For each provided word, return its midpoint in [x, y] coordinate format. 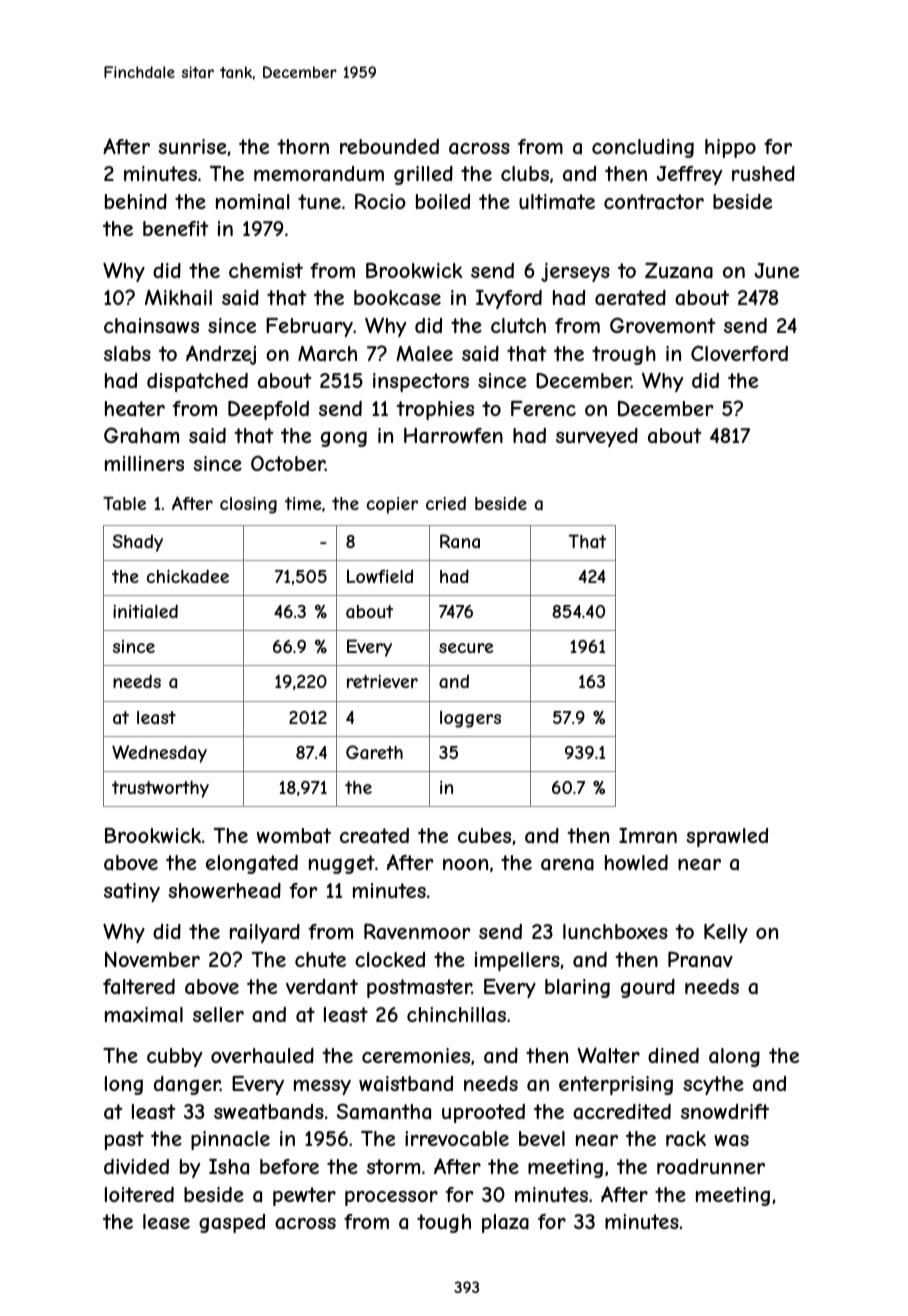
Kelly [726, 933]
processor [391, 1198]
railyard [265, 933]
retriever [382, 681]
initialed [145, 611]
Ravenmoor [417, 931]
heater [135, 408]
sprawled [727, 837]
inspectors [421, 382]
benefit [176, 228]
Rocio [380, 201]
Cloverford [739, 353]
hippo [730, 148]
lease [166, 1221]
